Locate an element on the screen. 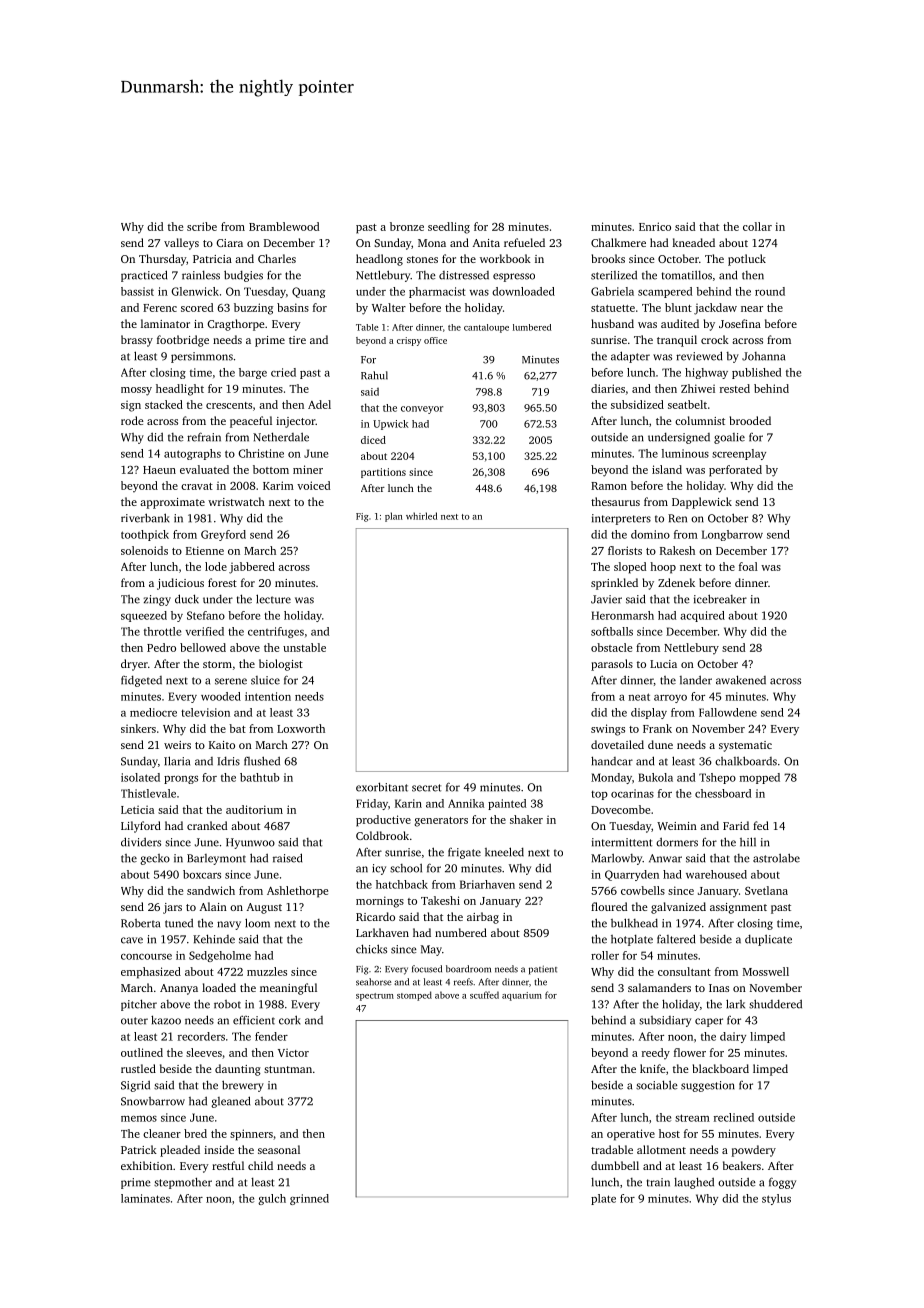 This screenshot has height=1308, width=924. Gabriela is located at coordinates (612, 291).
